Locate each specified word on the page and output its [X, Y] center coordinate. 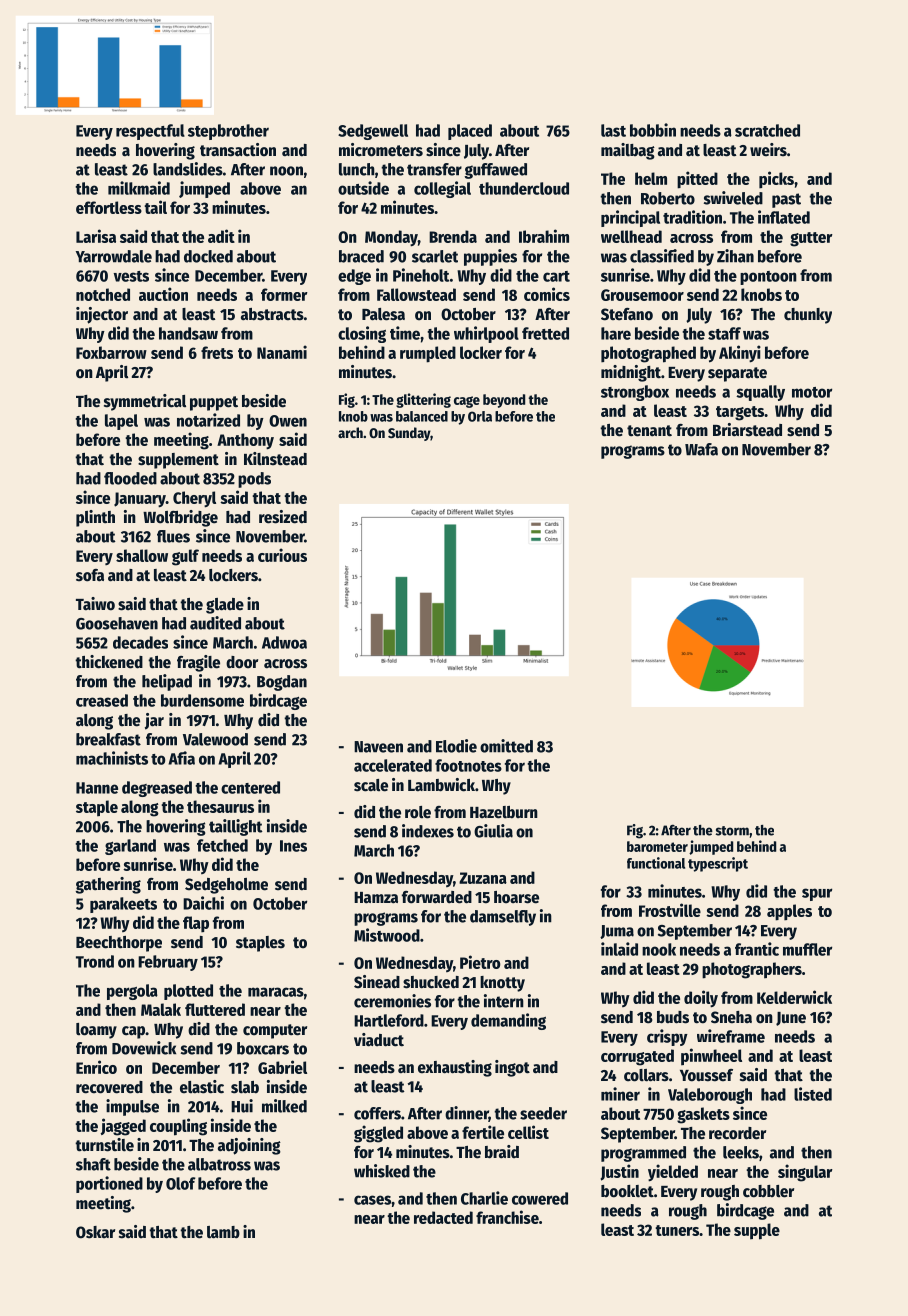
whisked [382, 1171]
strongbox [635, 393]
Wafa [701, 449]
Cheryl [194, 499]
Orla [480, 416]
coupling [178, 1127]
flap [196, 924]
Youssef [706, 1075]
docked [208, 256]
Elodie [456, 746]
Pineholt [421, 275]
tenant [649, 431]
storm [732, 831]
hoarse [516, 897]
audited [215, 623]
